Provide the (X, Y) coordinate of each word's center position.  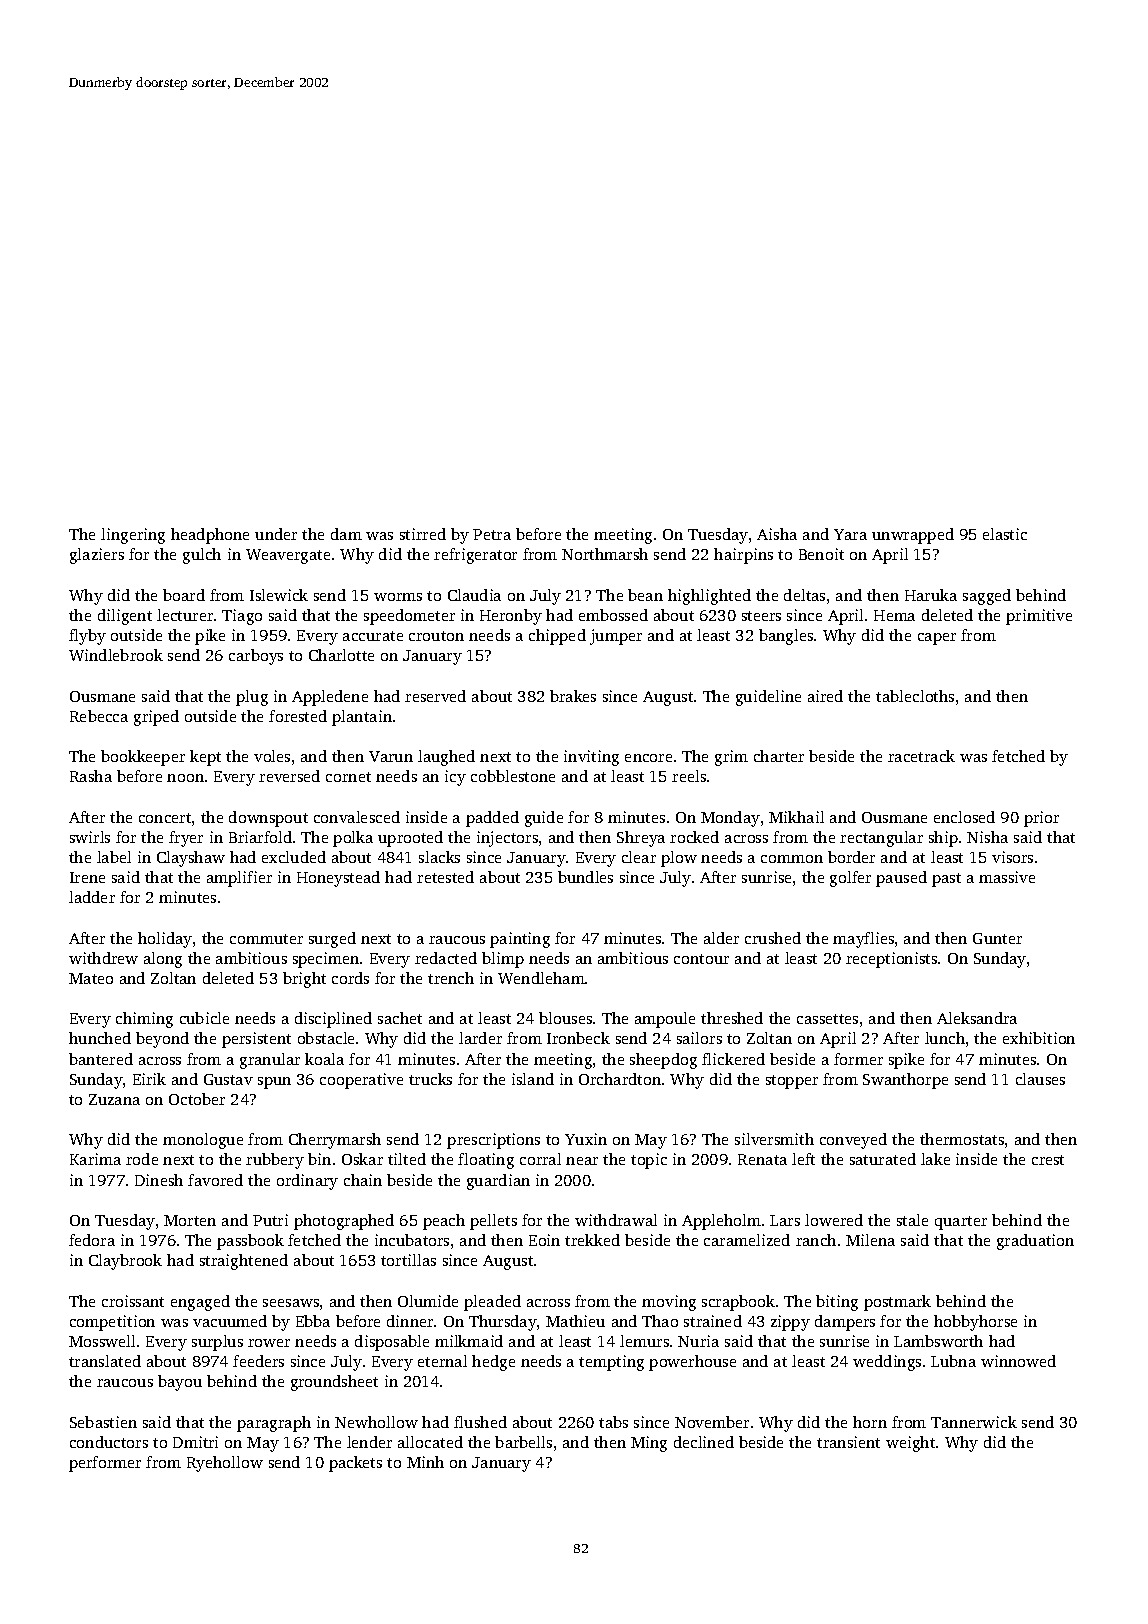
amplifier (239, 879)
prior (1041, 819)
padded (492, 819)
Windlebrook (116, 655)
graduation (1035, 1242)
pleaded (492, 1303)
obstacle (326, 1038)
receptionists (891, 960)
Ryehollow (225, 1464)
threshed (732, 1018)
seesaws (291, 1303)
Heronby (511, 617)
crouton (436, 636)
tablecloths (915, 696)
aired (825, 696)
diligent (125, 617)
